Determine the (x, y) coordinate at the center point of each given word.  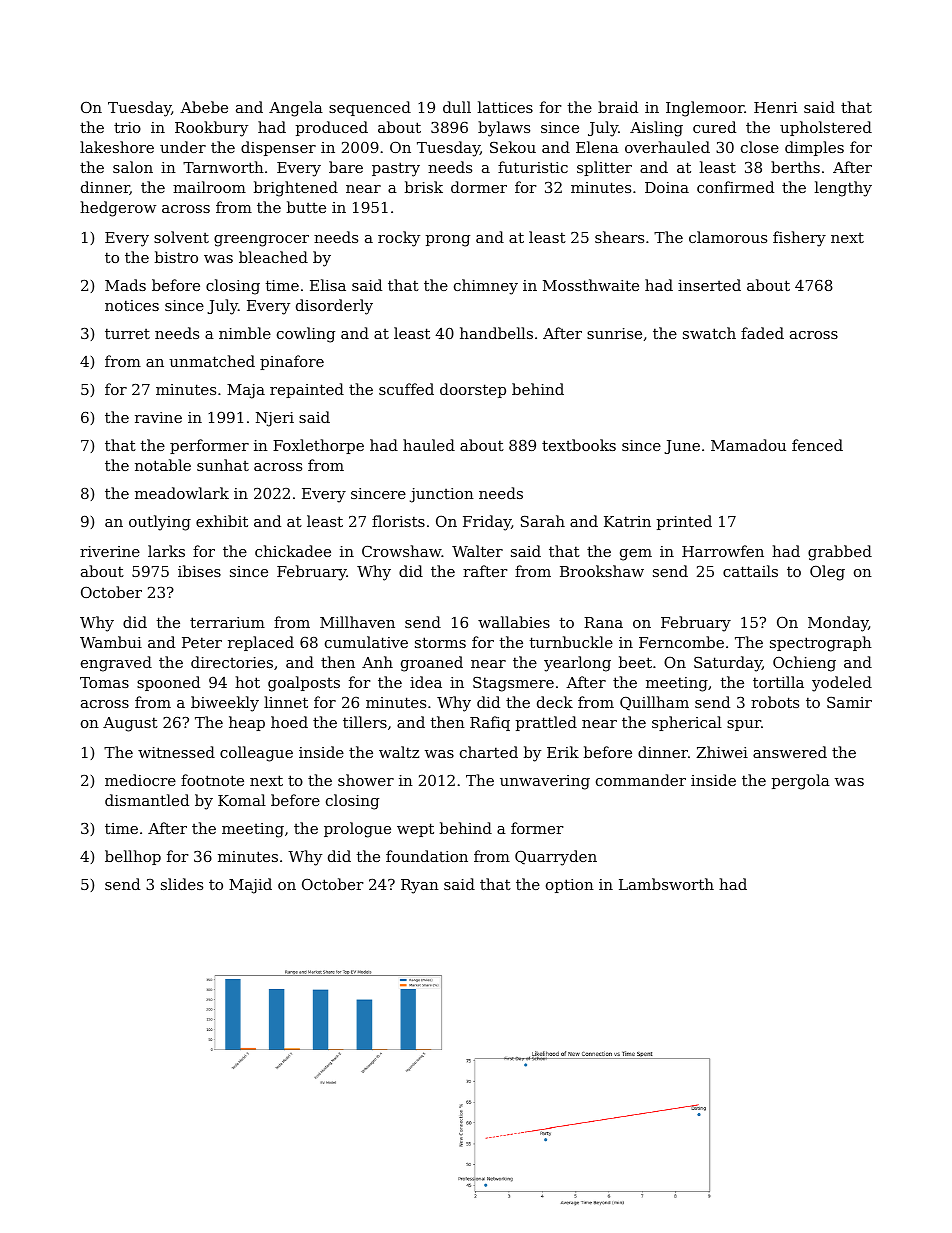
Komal (242, 800)
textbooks (579, 445)
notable (163, 465)
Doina (667, 187)
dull (457, 107)
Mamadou (748, 445)
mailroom (209, 187)
